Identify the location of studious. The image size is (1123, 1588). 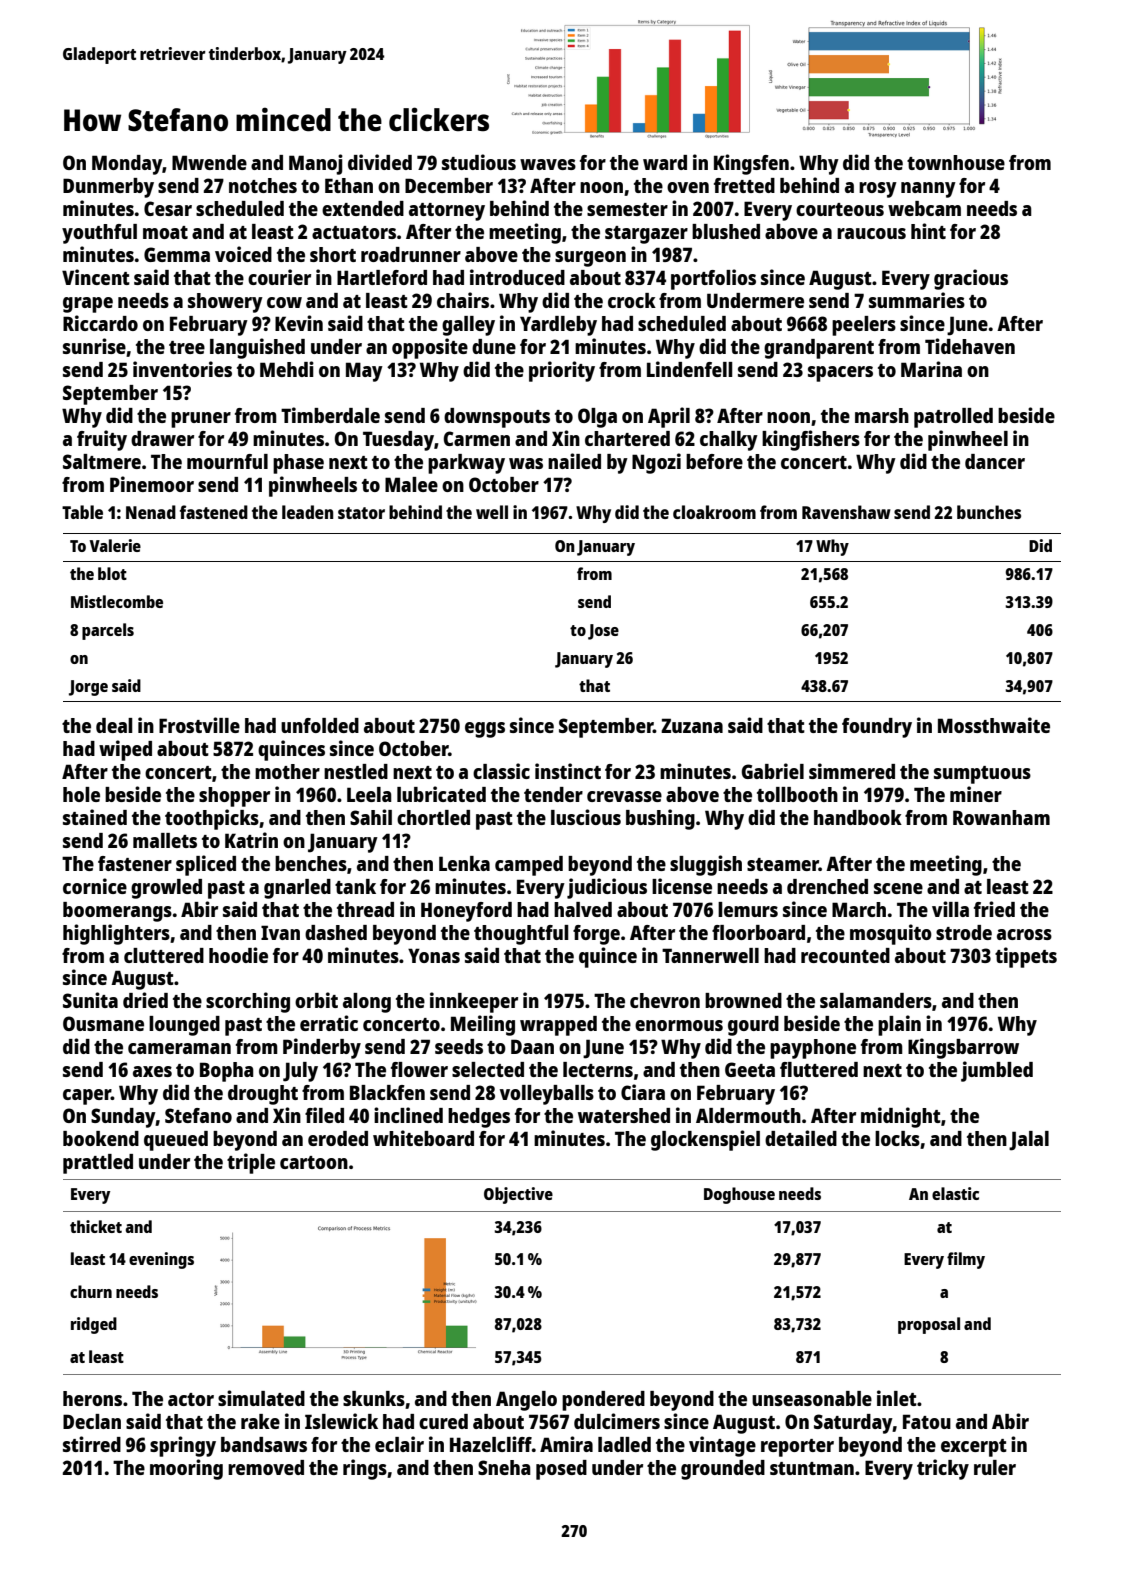
(479, 162).
